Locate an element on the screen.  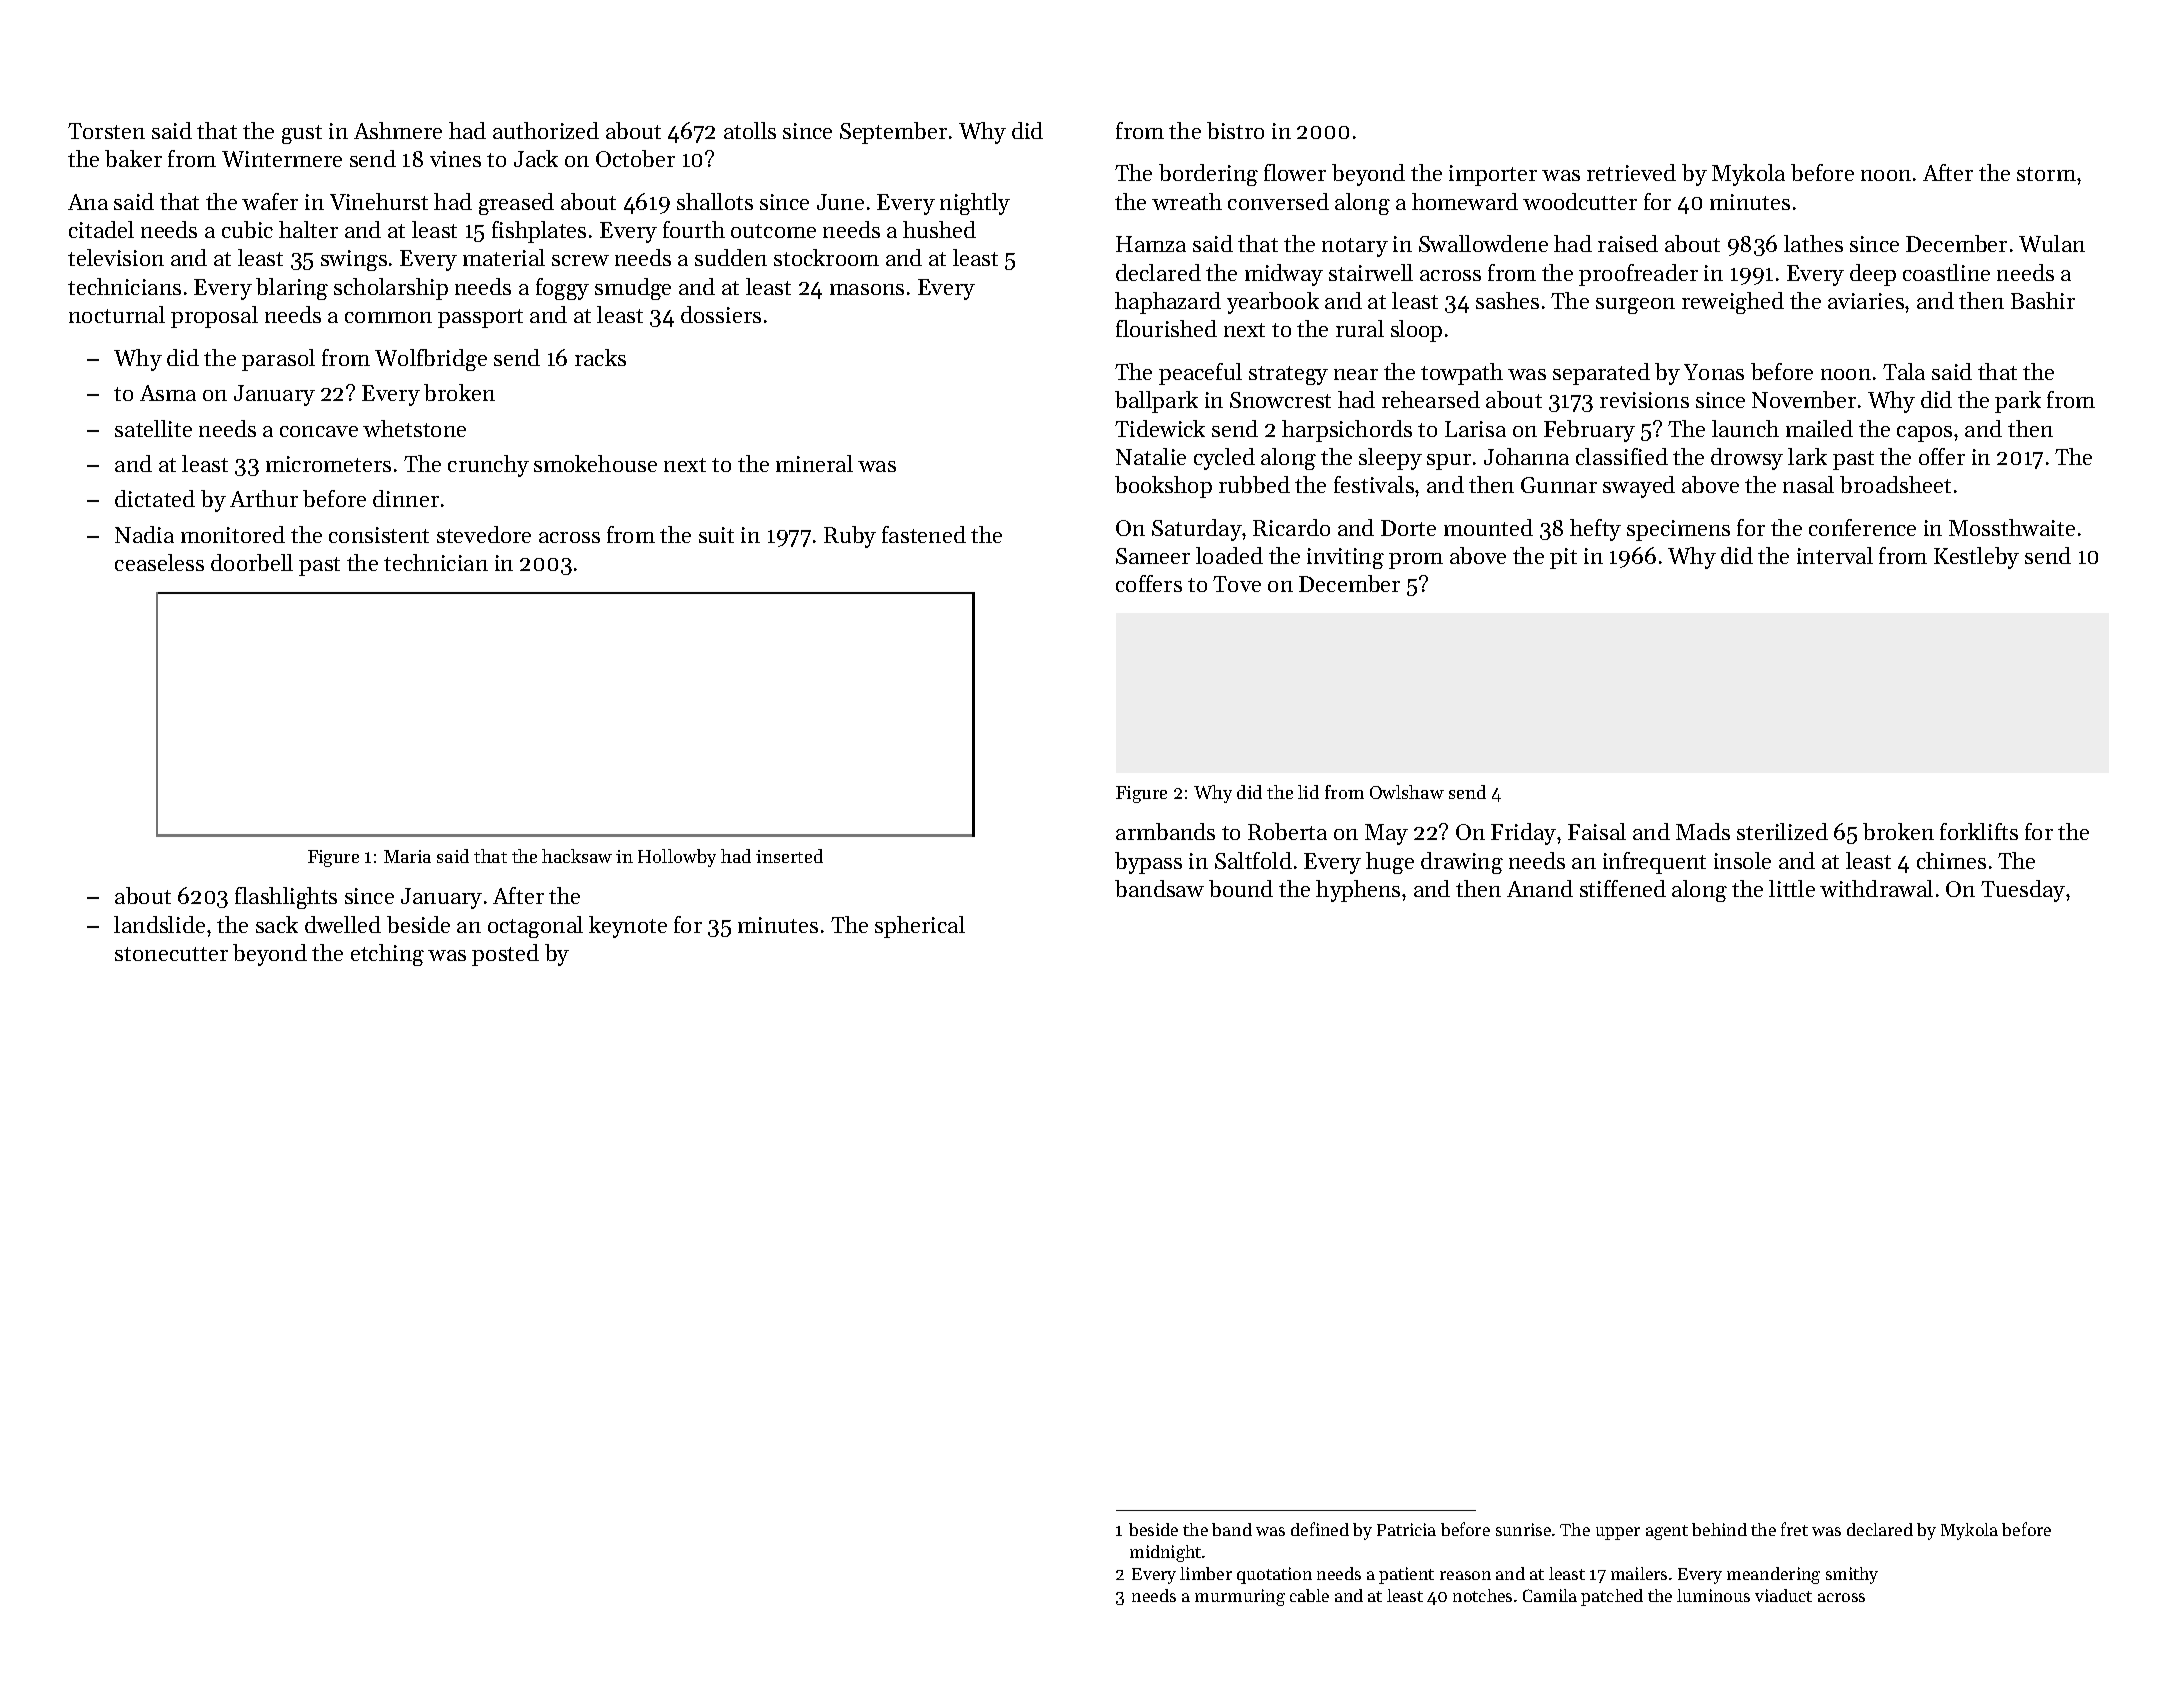
lathes is located at coordinates (1813, 243).
